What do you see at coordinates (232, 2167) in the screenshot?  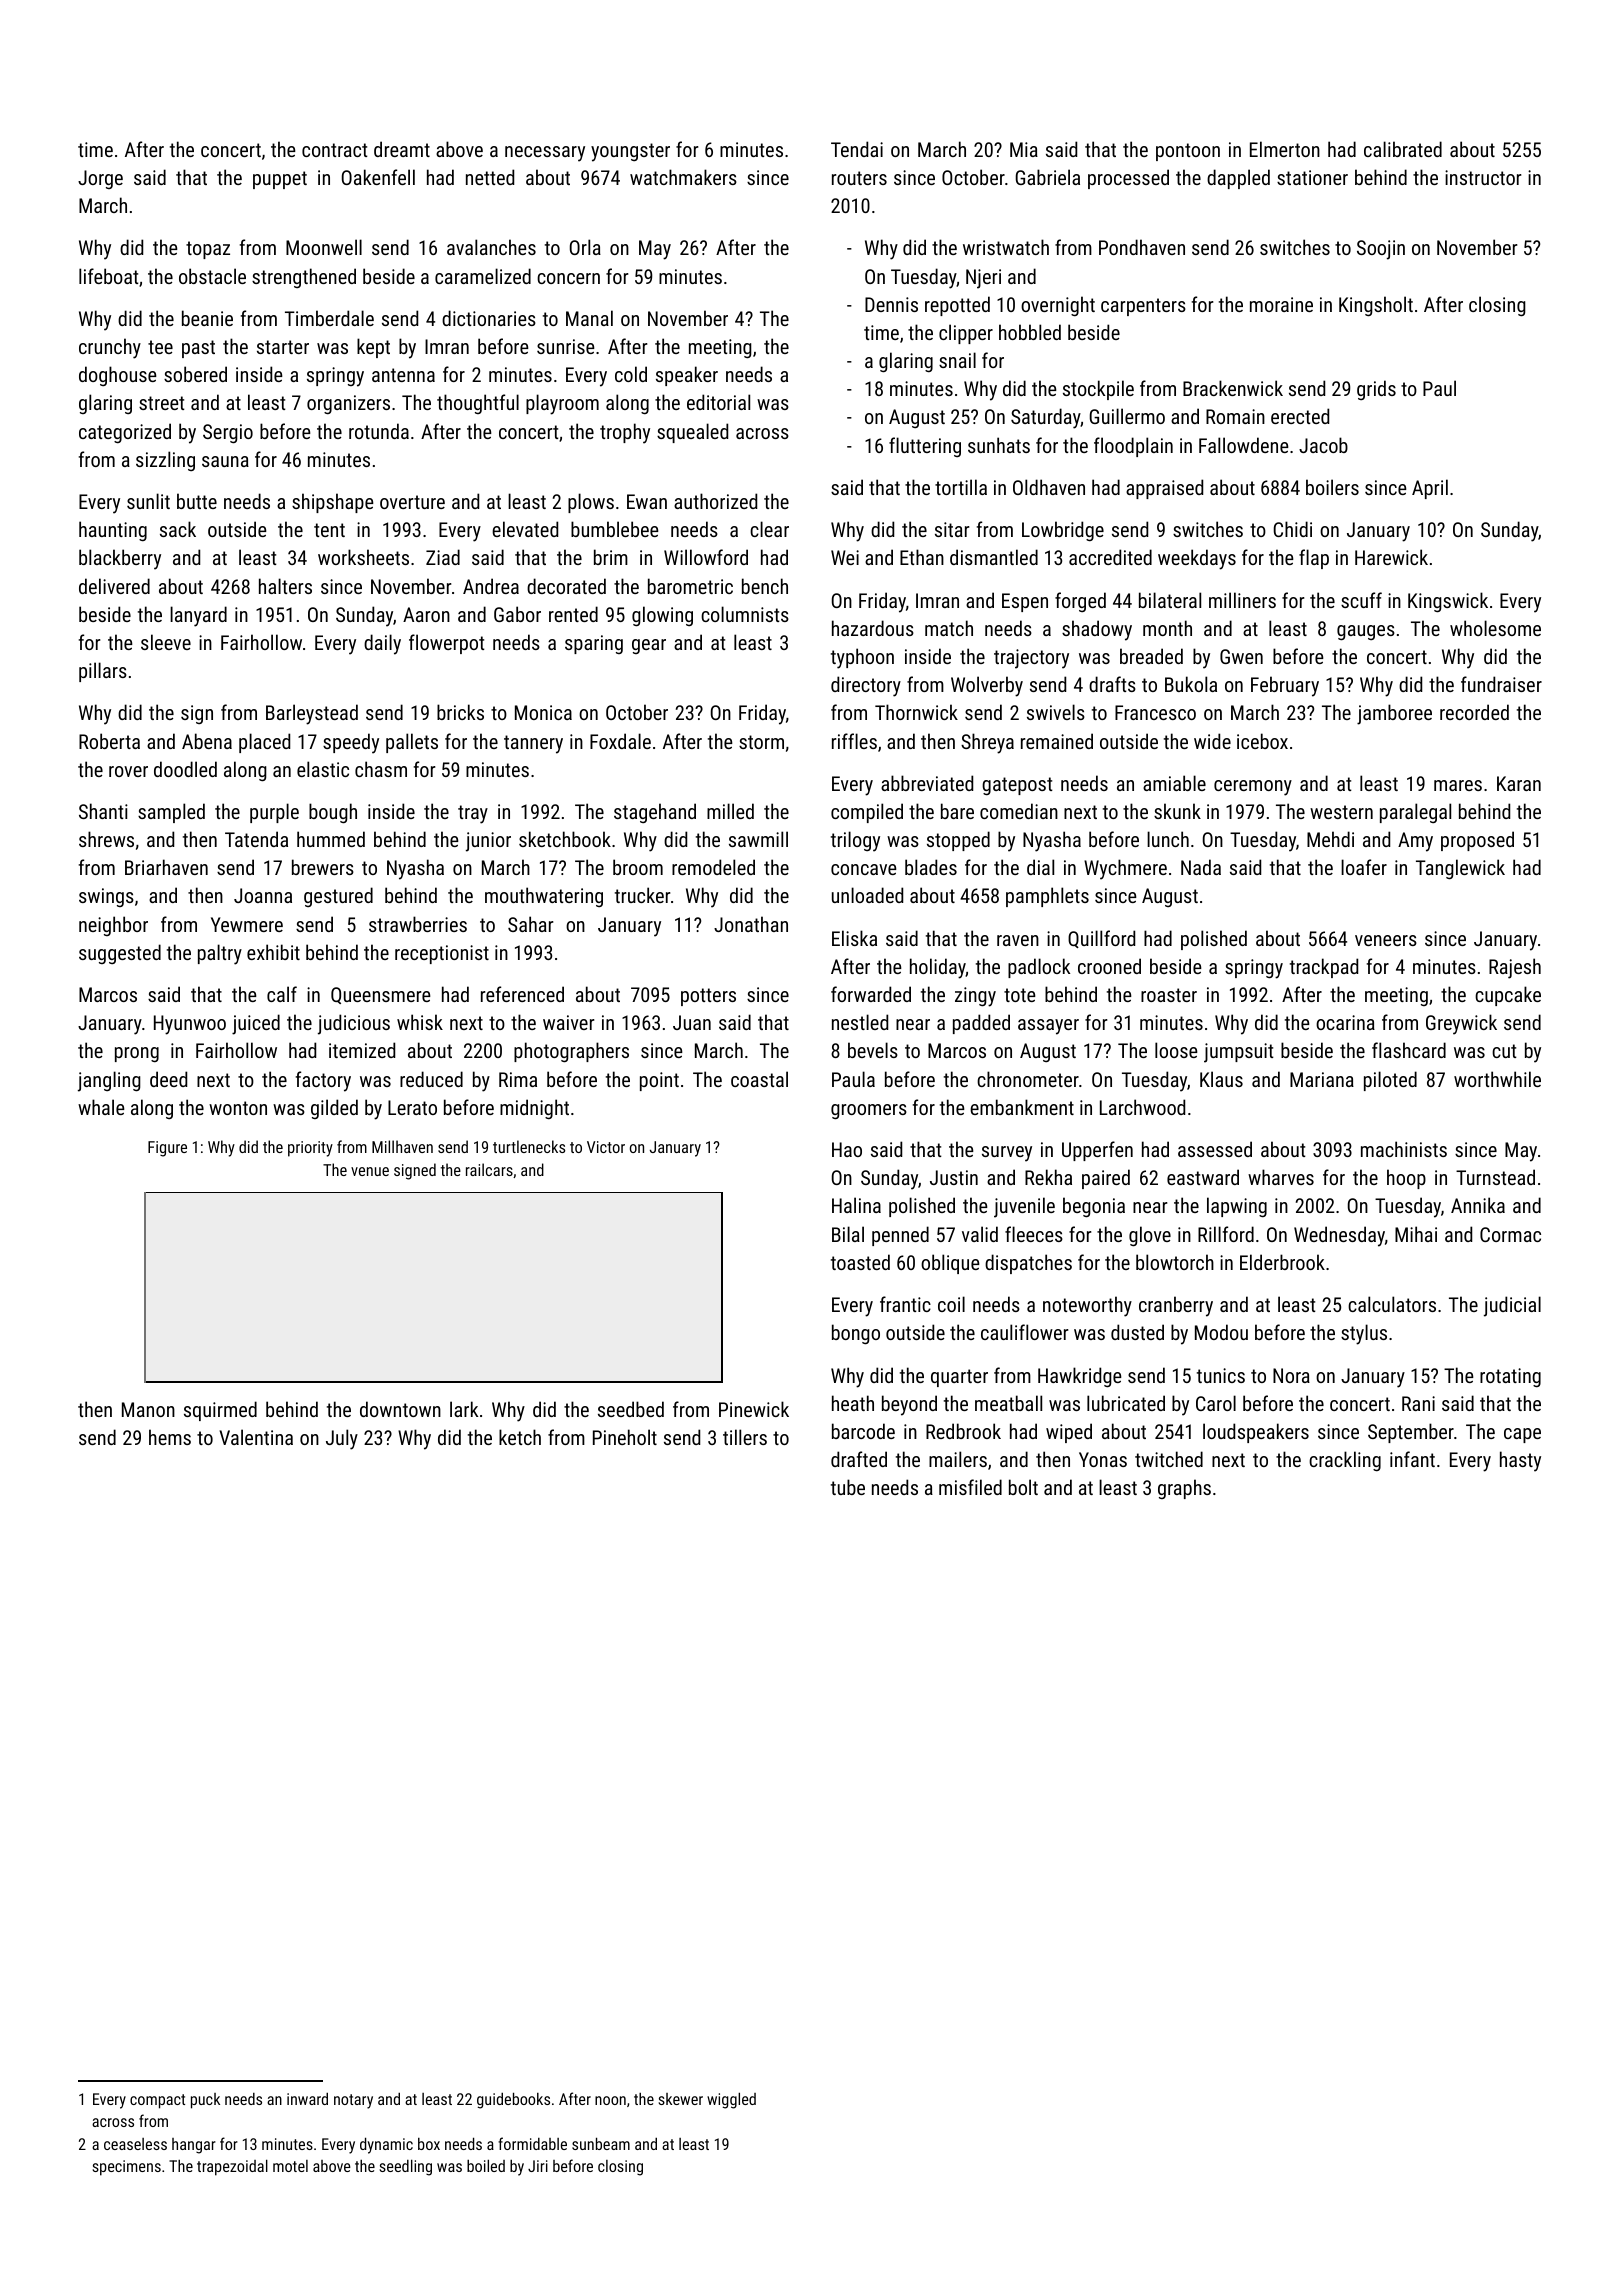 I see `trapezoidal` at bounding box center [232, 2167].
